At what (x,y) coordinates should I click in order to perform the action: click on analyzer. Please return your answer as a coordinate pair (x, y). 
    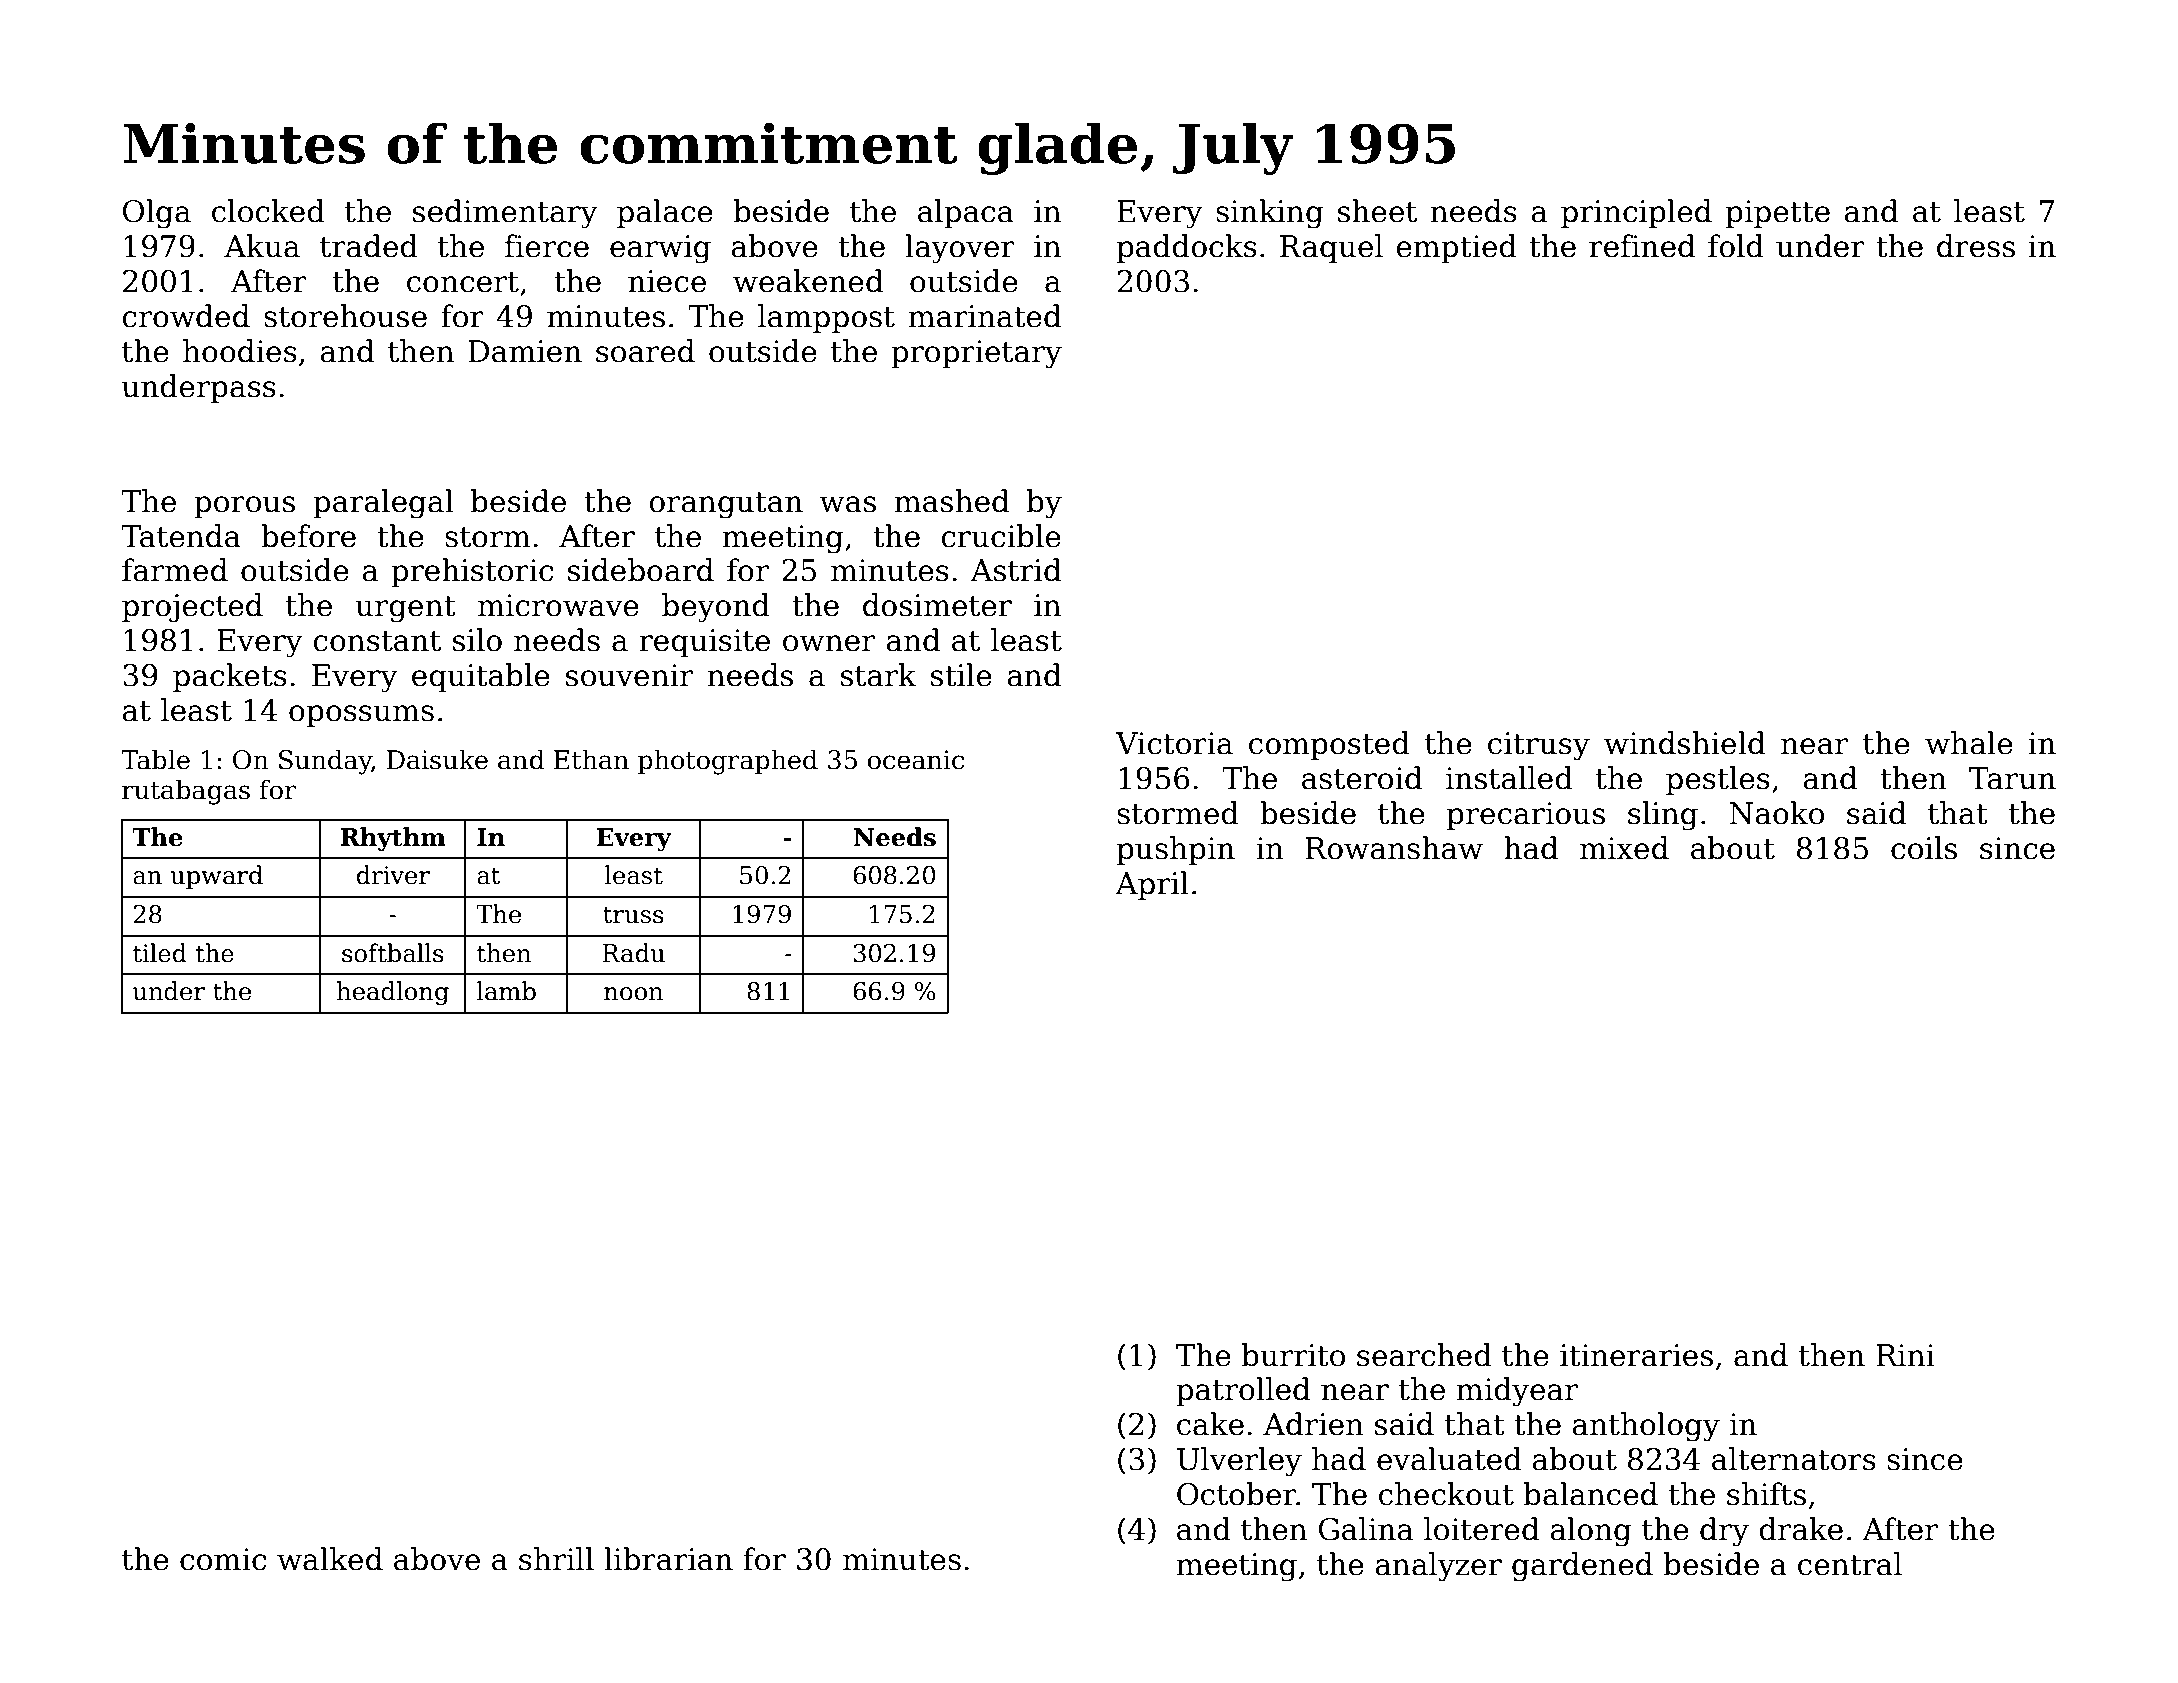
    Looking at the image, I should click on (1438, 1567).
